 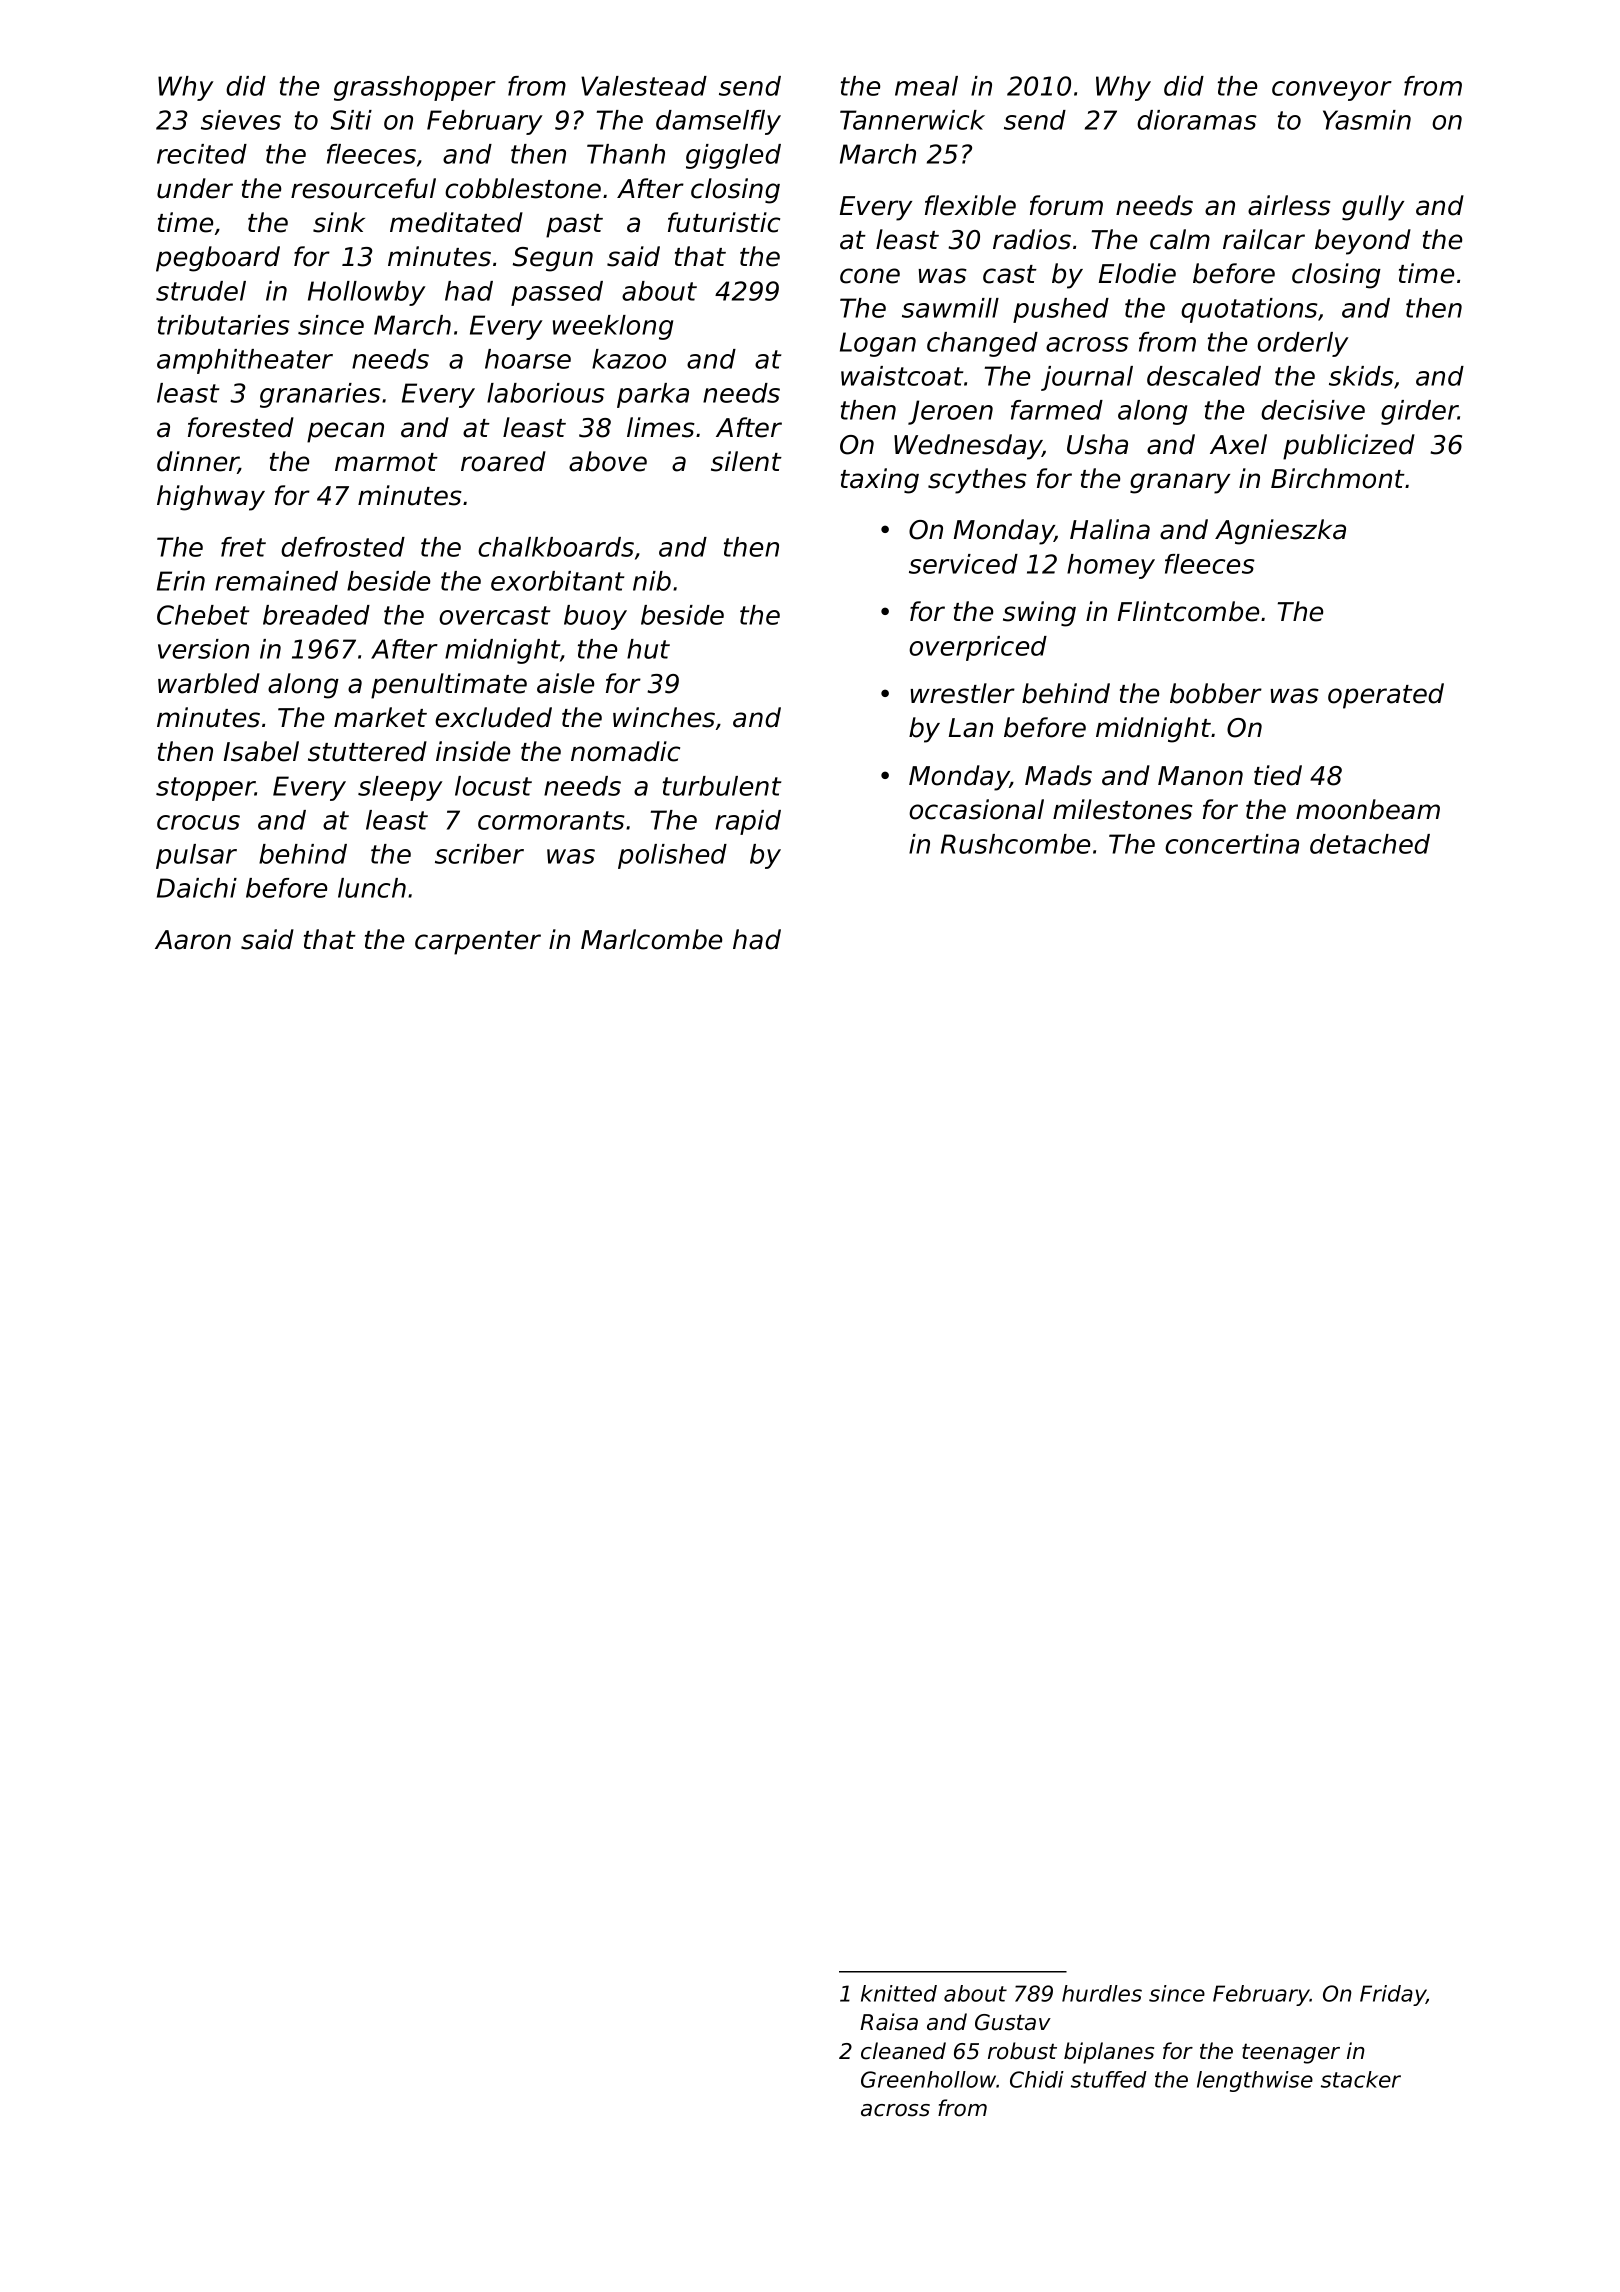 What do you see at coordinates (652, 581) in the screenshot?
I see `nib` at bounding box center [652, 581].
